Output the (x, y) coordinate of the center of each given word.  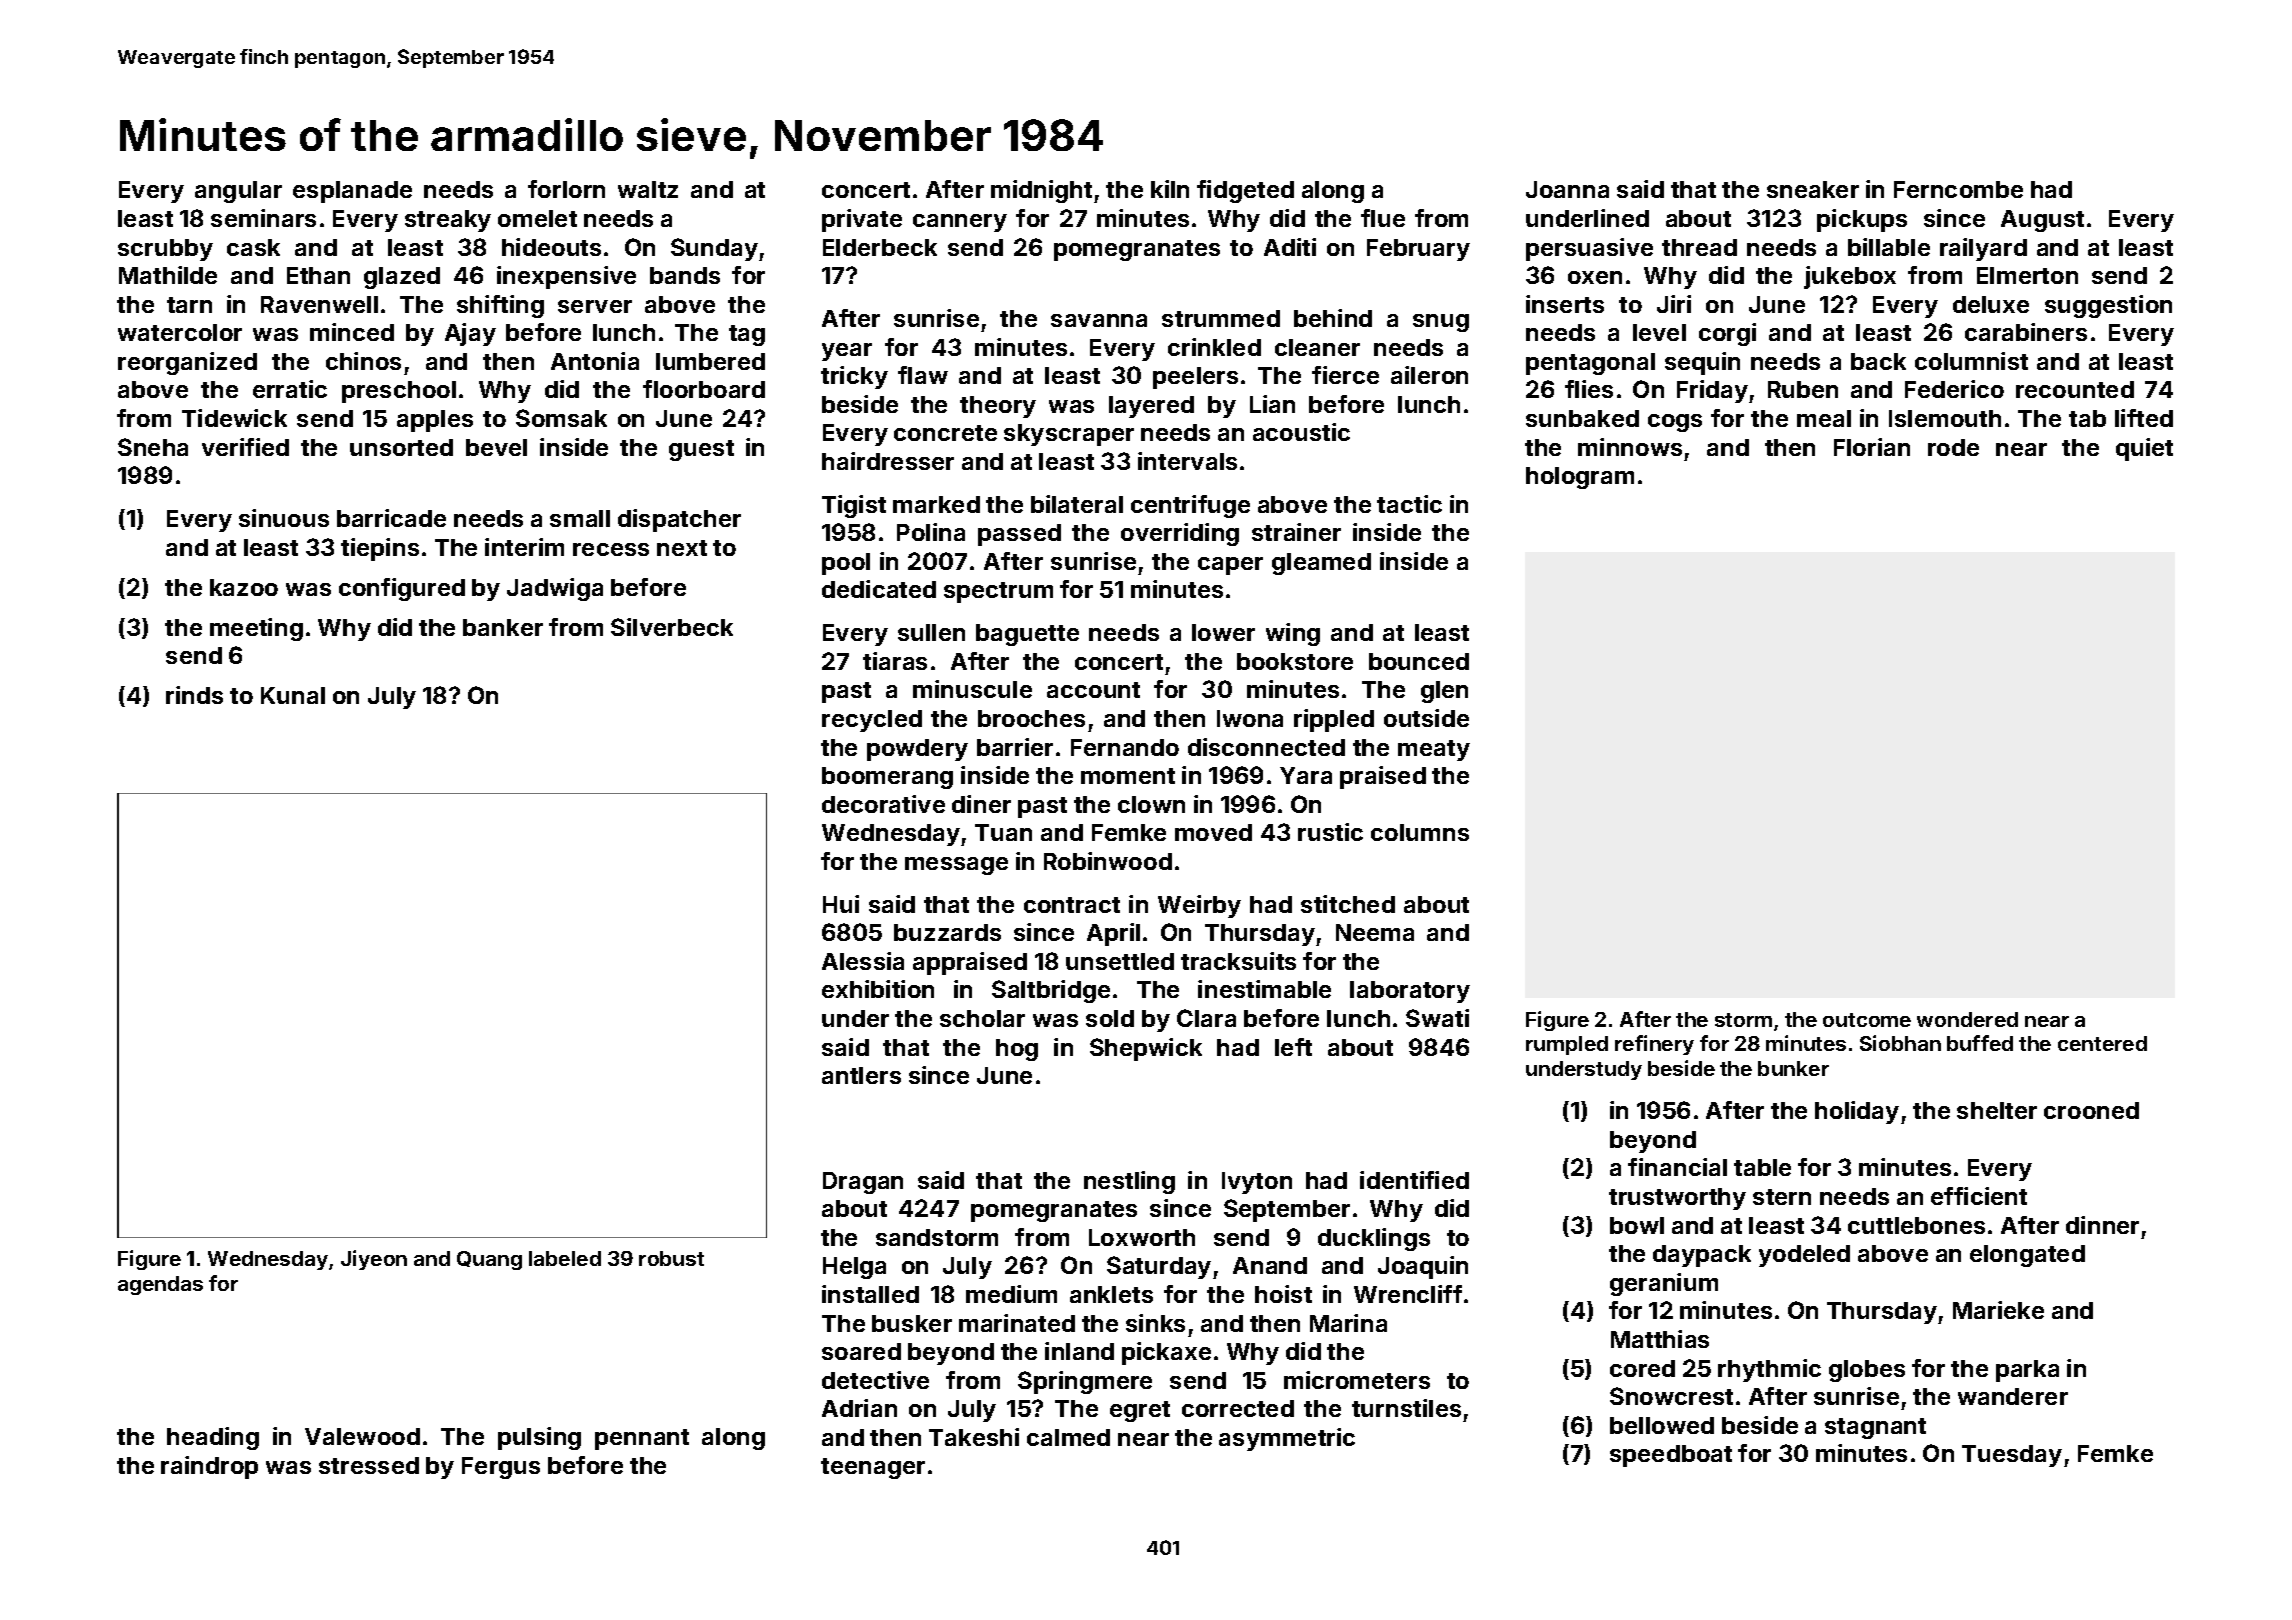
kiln (1170, 189)
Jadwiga (555, 589)
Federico (1954, 389)
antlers (861, 1075)
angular (238, 192)
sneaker (1813, 189)
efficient (1979, 1196)
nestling (1129, 1182)
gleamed (1321, 564)
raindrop (209, 1467)
